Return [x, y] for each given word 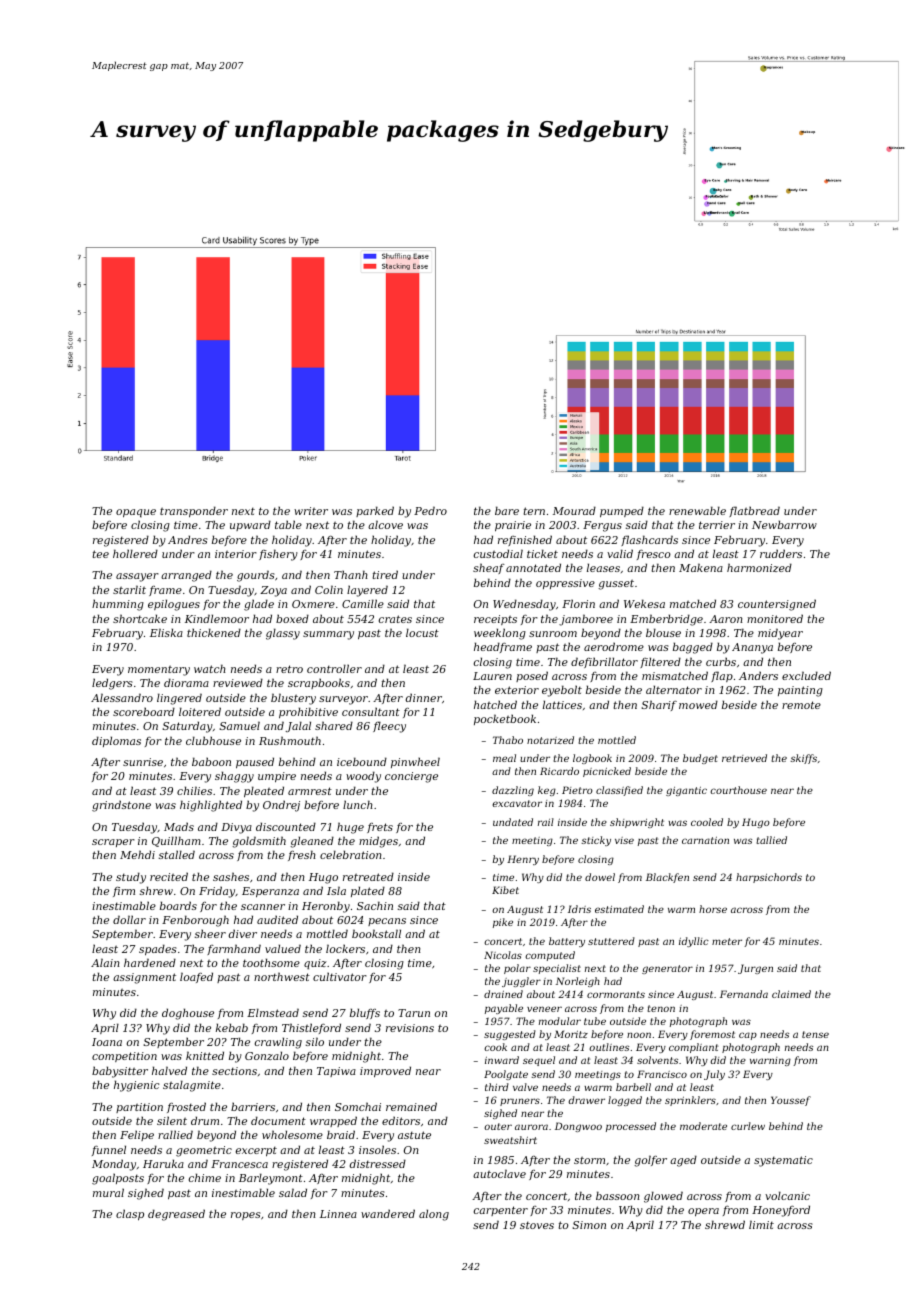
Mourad [574, 510]
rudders [781, 553]
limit [761, 1224]
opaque [136, 513]
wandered [388, 1213]
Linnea [338, 1214]
